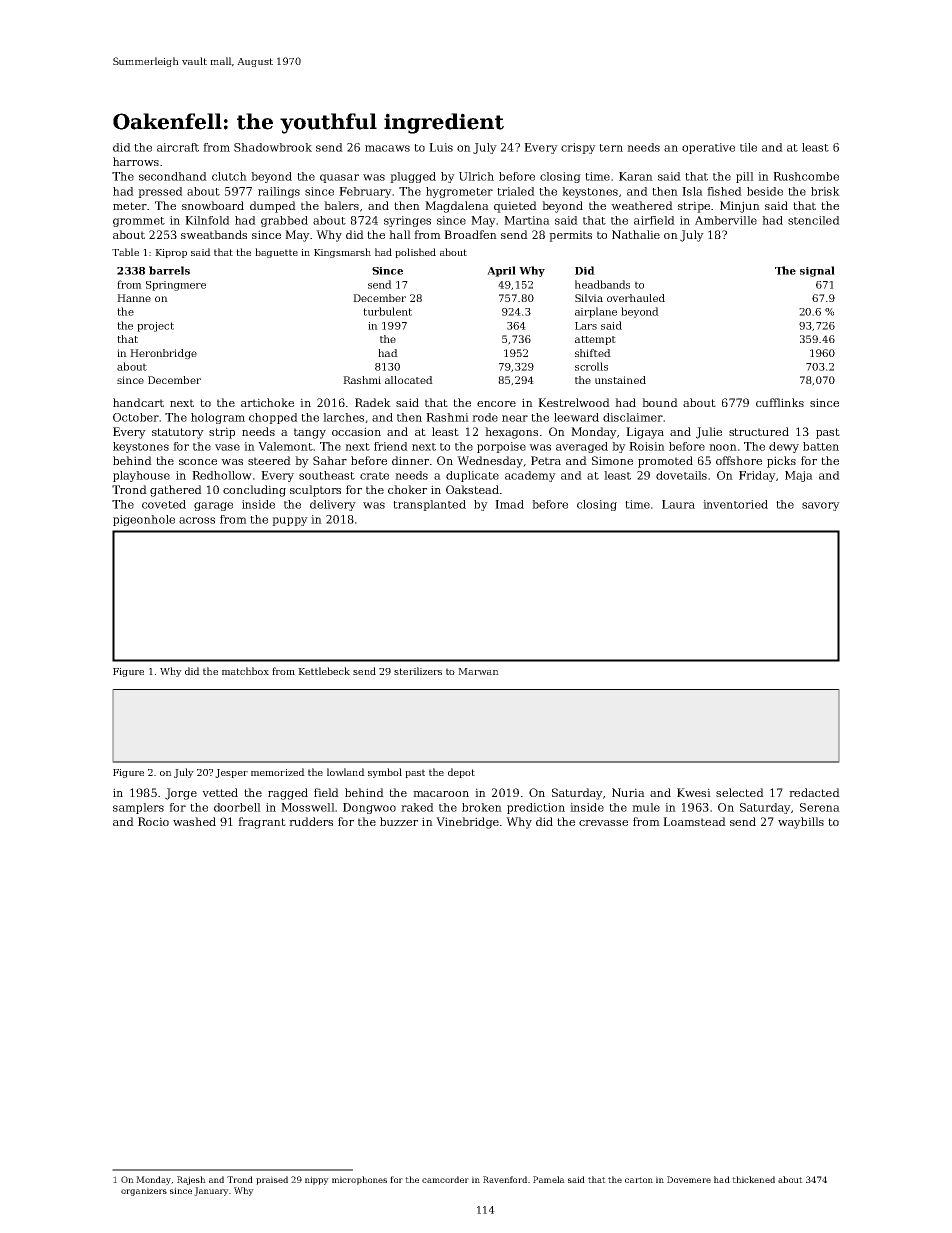 Image resolution: width=952 pixels, height=1233 pixels. What do you see at coordinates (387, 148) in the page?
I see `macaws` at bounding box center [387, 148].
